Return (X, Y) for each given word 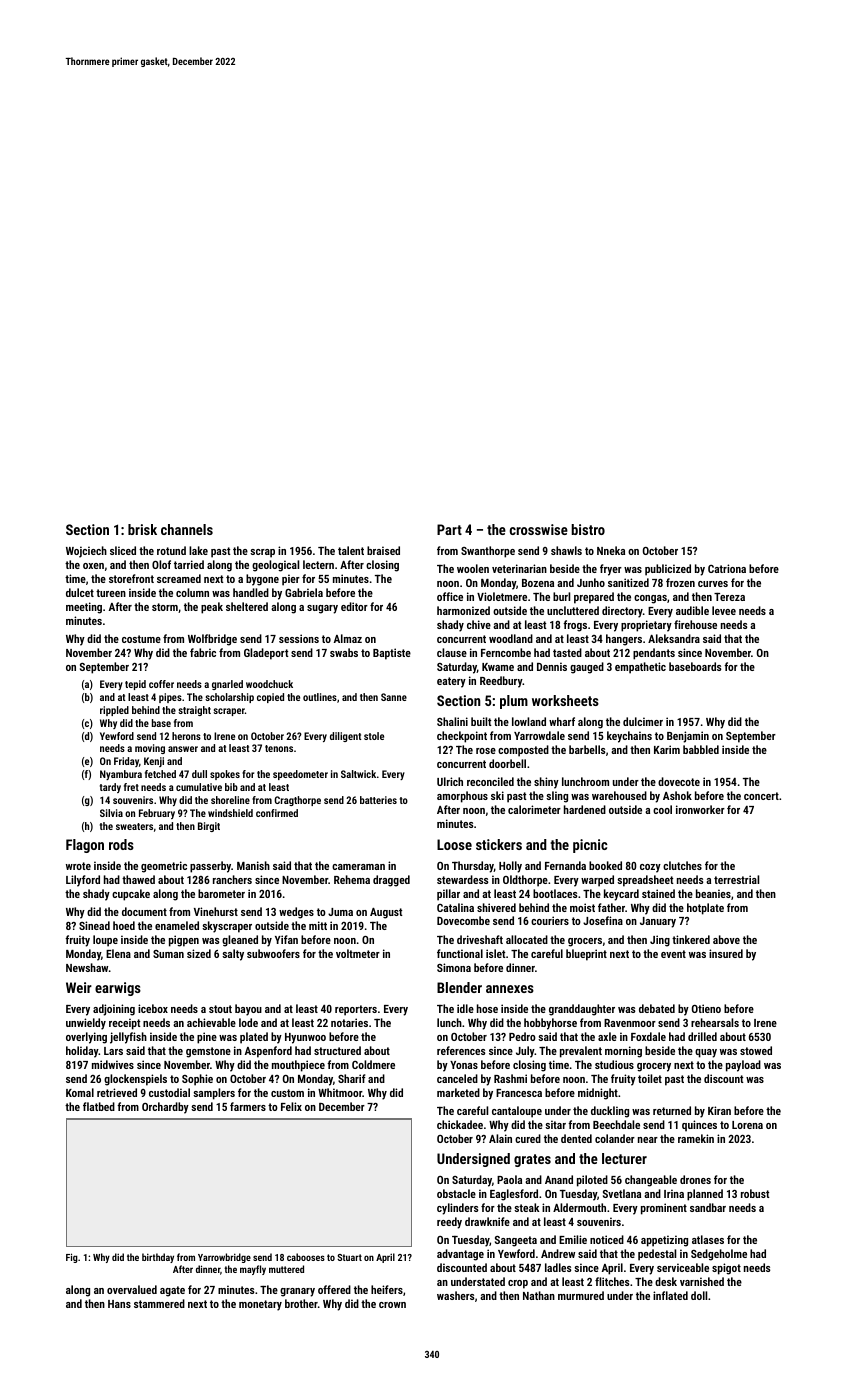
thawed (138, 879)
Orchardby (165, 1108)
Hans (119, 1304)
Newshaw (87, 967)
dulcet (80, 592)
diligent (345, 737)
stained (658, 893)
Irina (674, 1193)
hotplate (705, 909)
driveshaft (480, 939)
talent (351, 550)
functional (460, 953)
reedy (449, 1223)
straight (194, 711)
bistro (588, 529)
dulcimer (643, 721)
